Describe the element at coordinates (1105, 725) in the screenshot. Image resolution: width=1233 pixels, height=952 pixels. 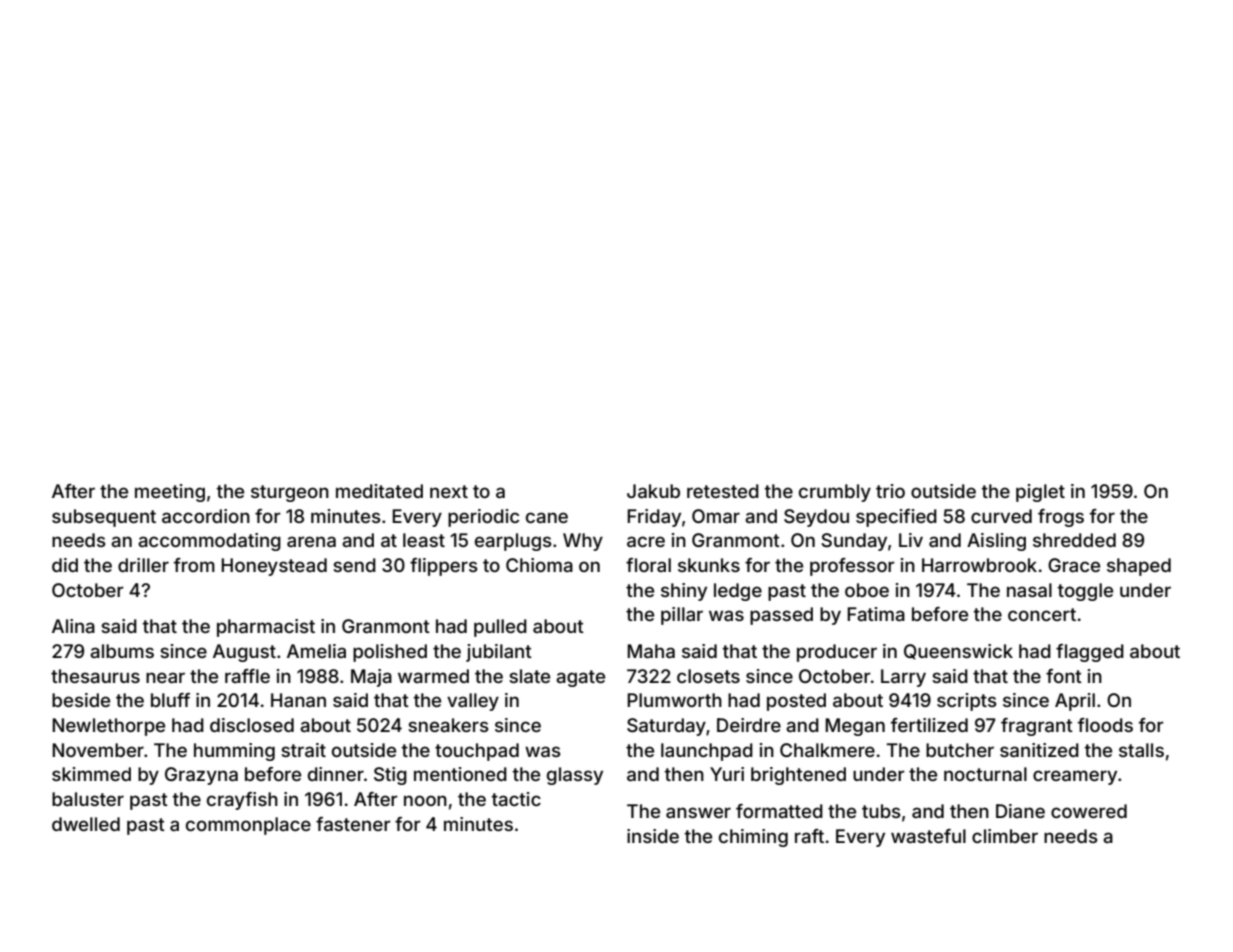
I see `floods` at that location.
